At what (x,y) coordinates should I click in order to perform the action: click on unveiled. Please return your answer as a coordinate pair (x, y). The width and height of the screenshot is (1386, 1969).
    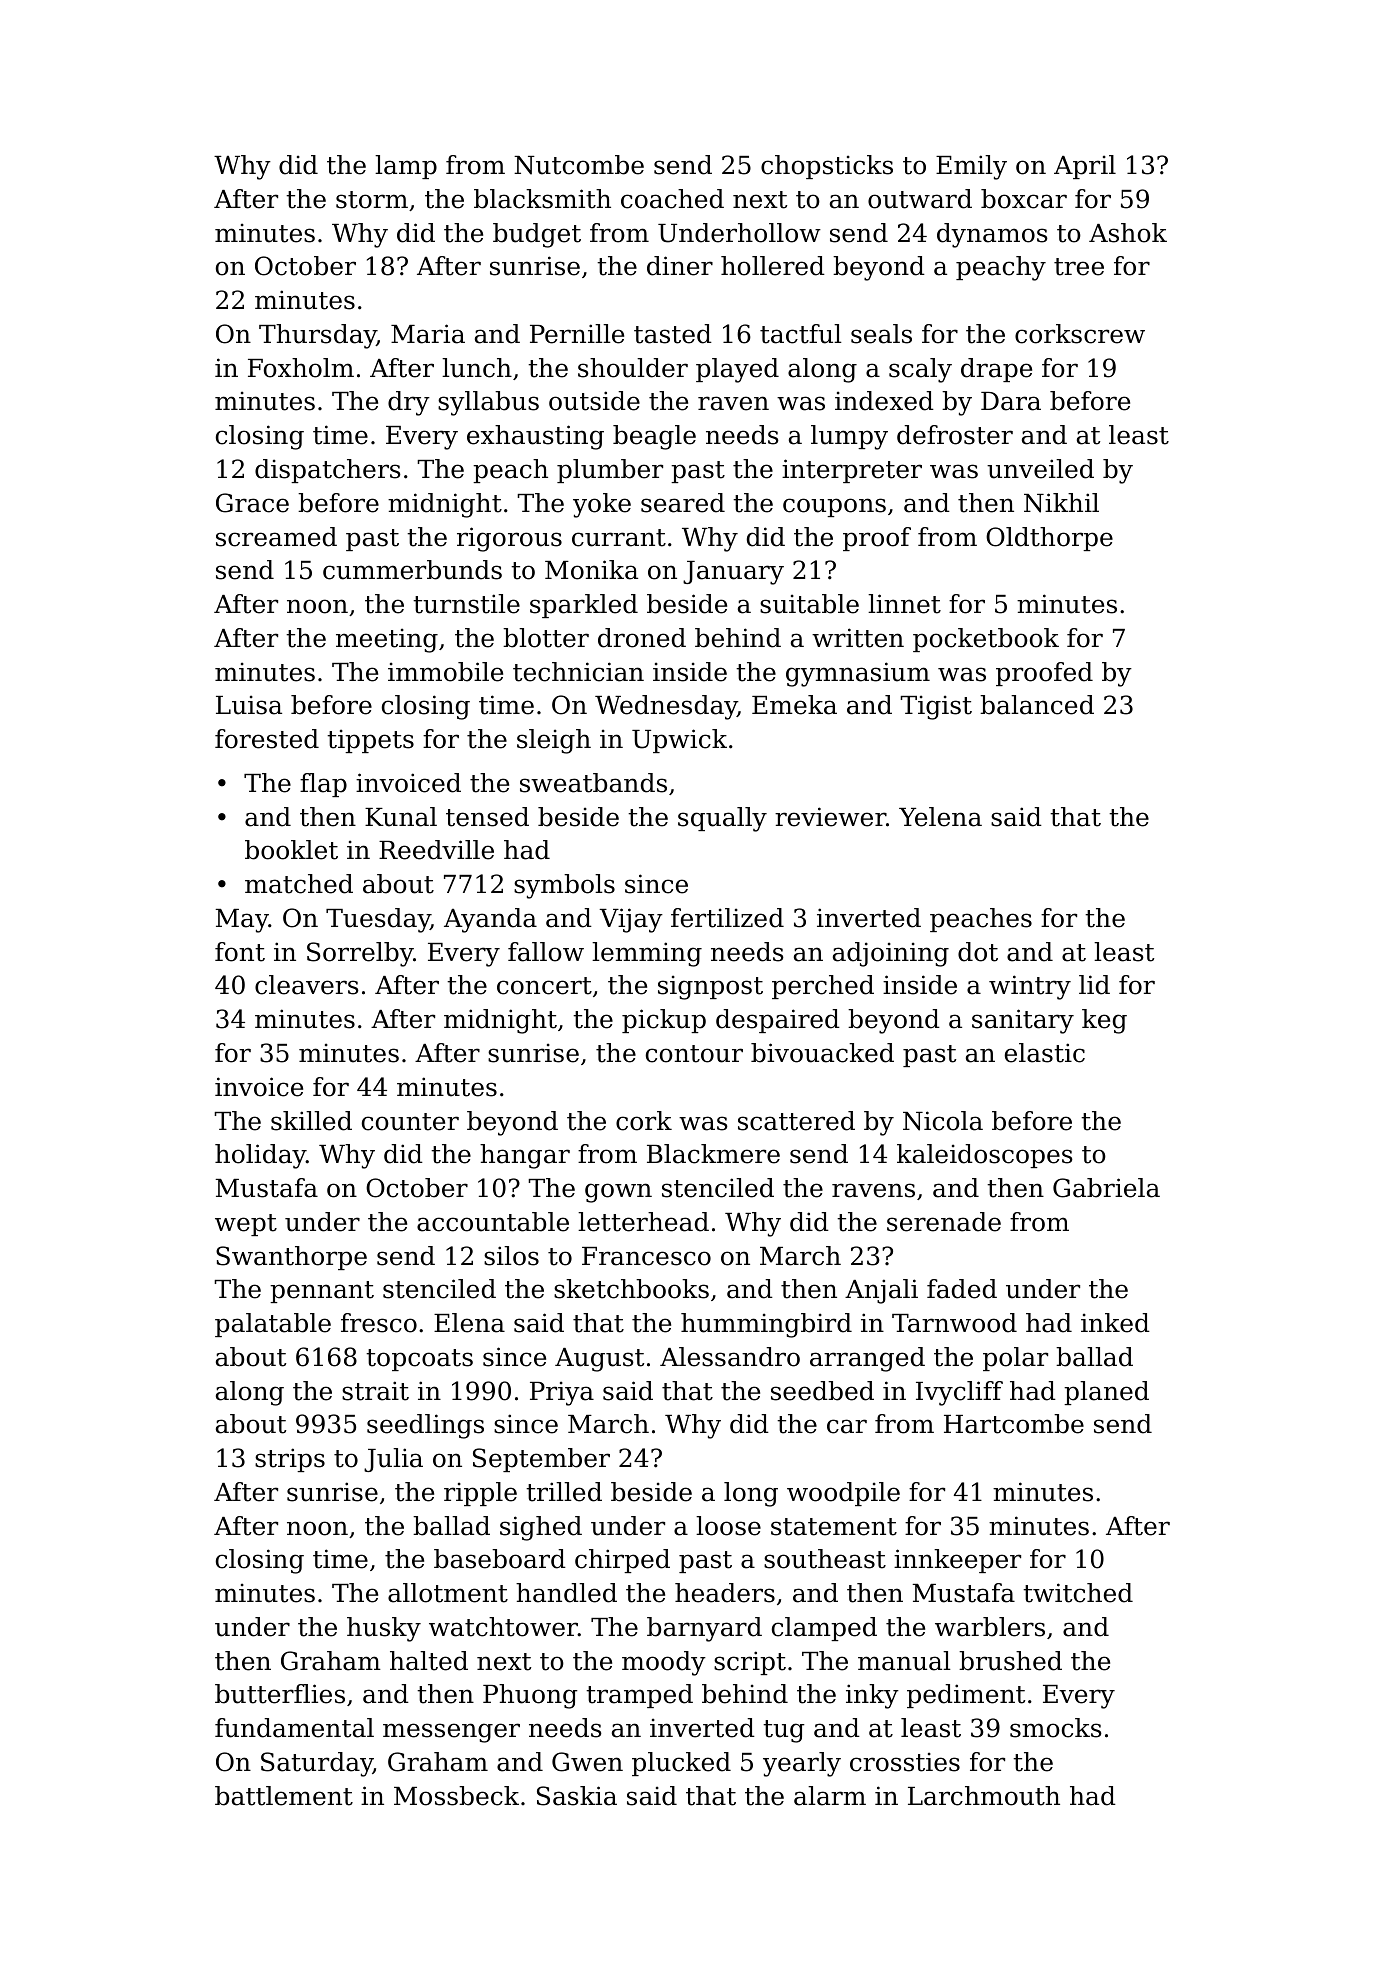
    Looking at the image, I should click on (1040, 469).
